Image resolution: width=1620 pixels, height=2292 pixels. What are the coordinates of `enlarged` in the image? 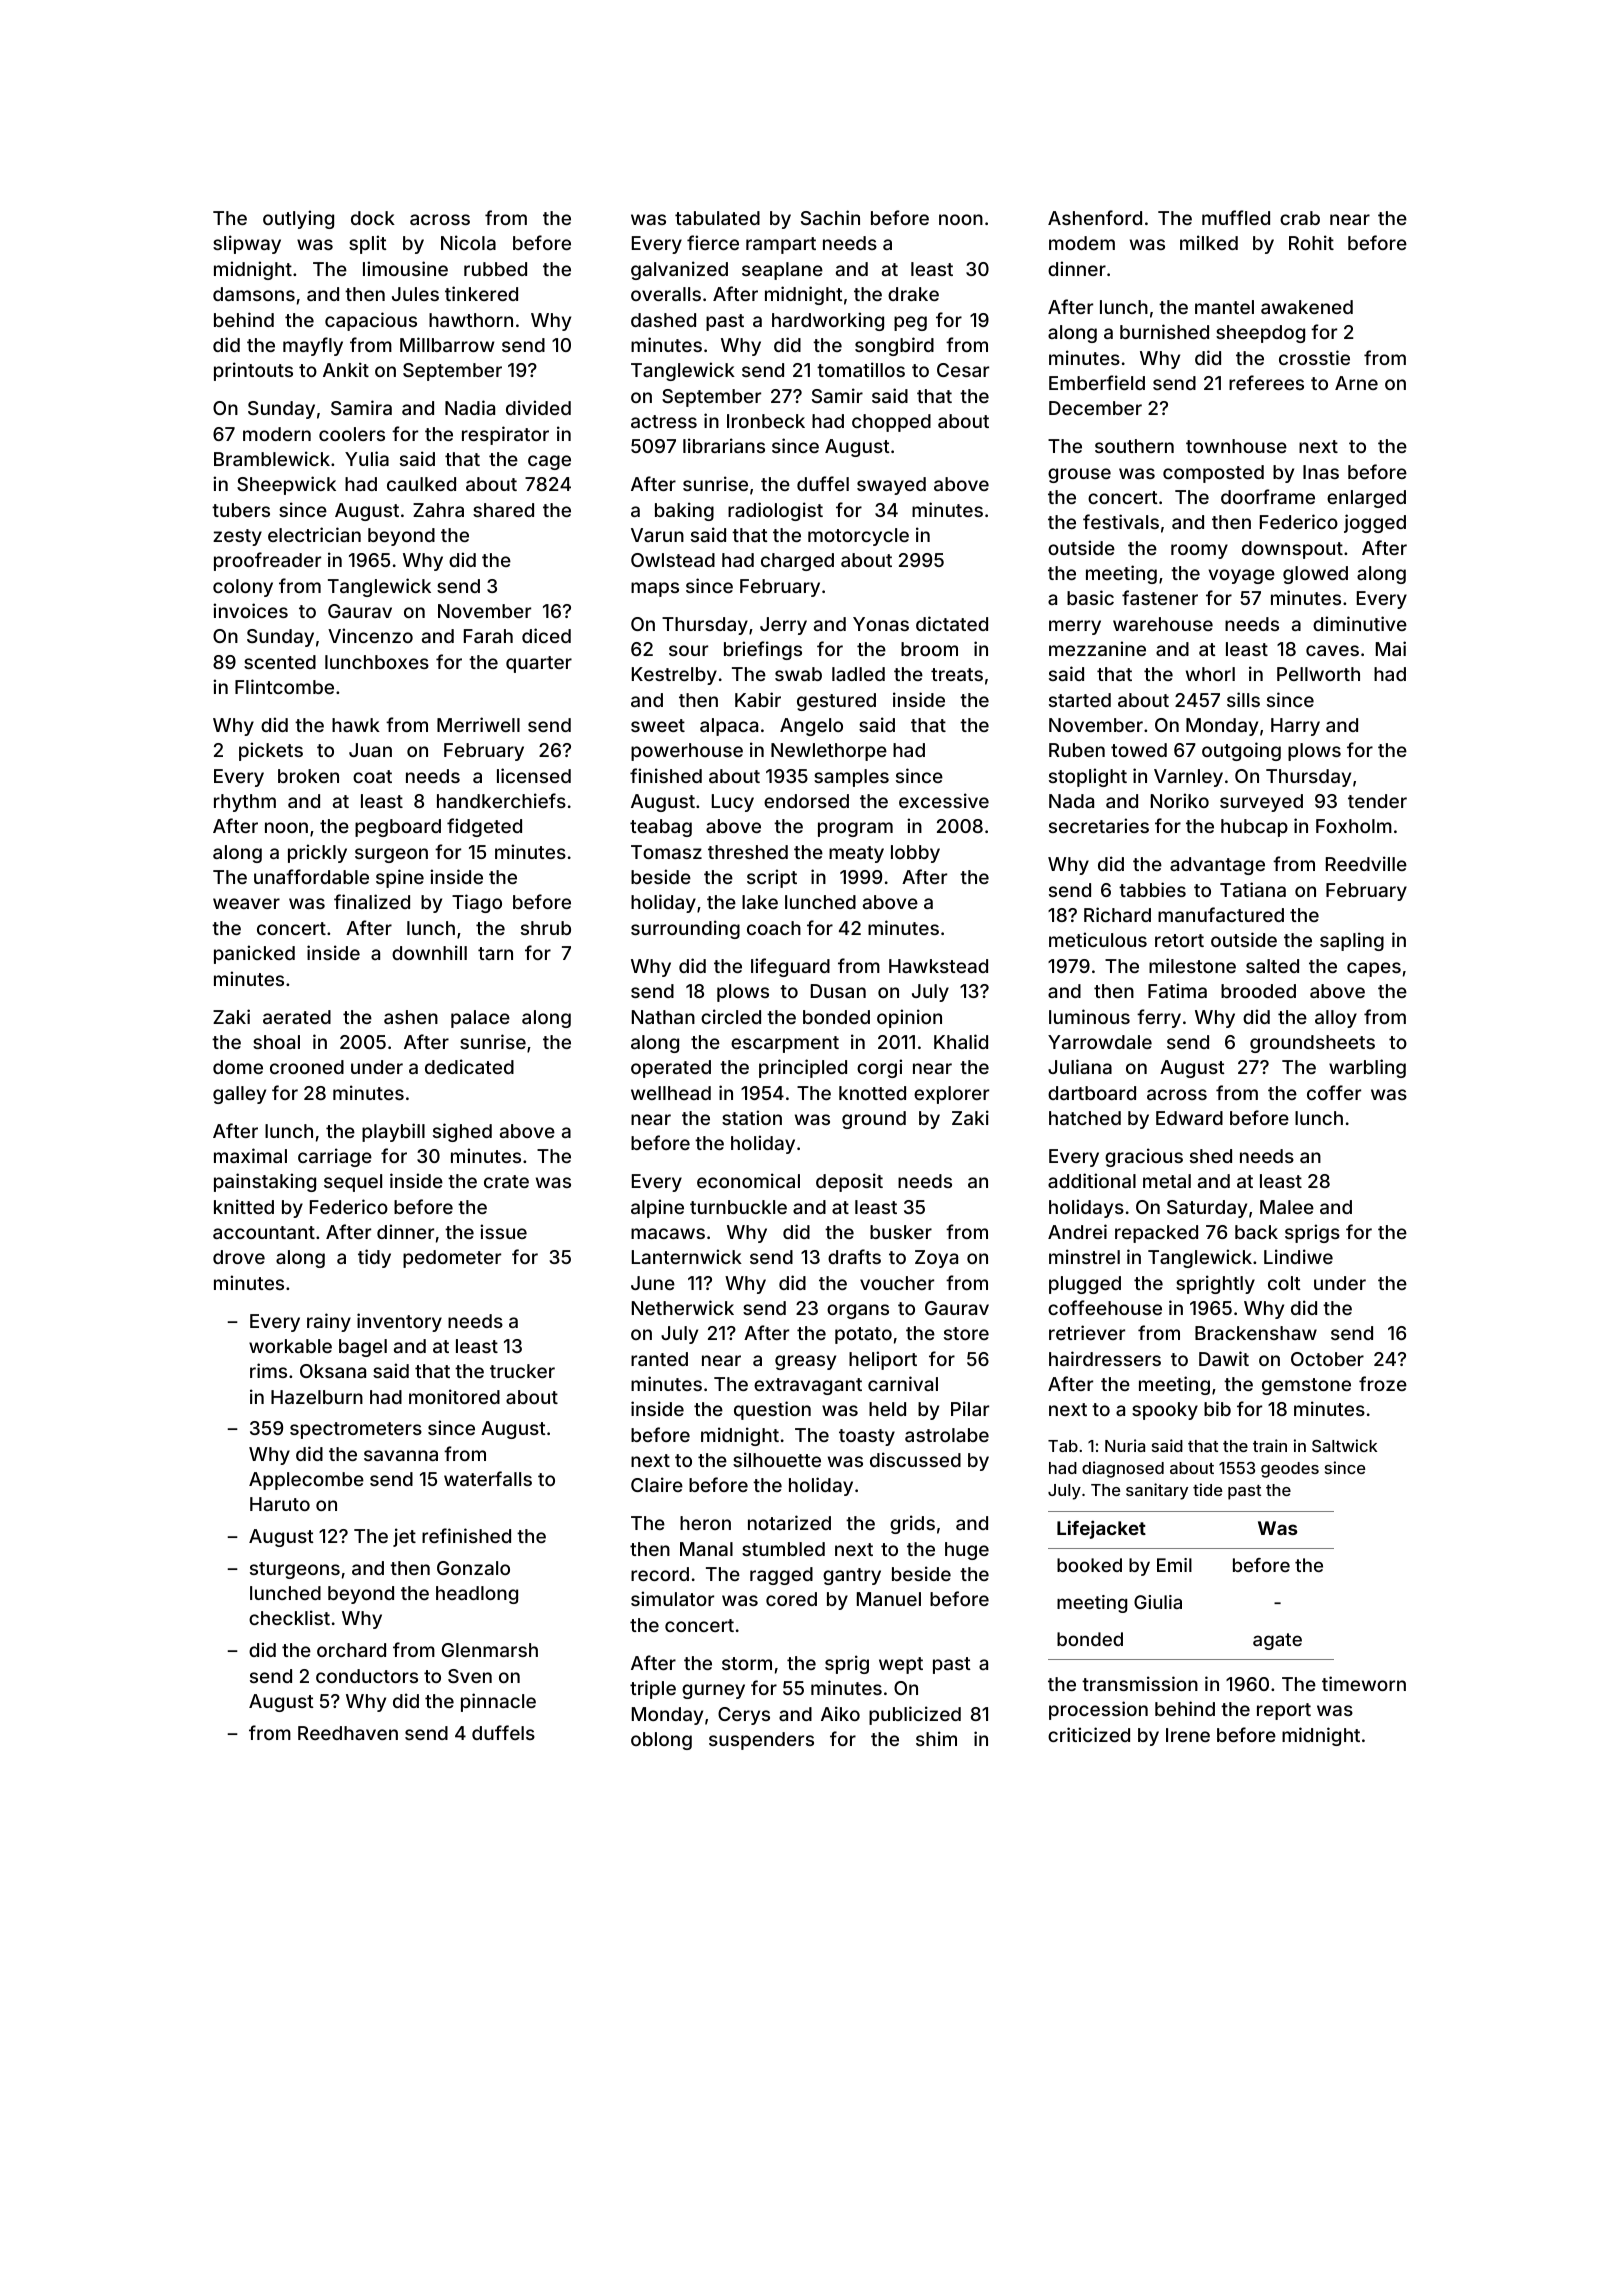 It's located at (1366, 499).
